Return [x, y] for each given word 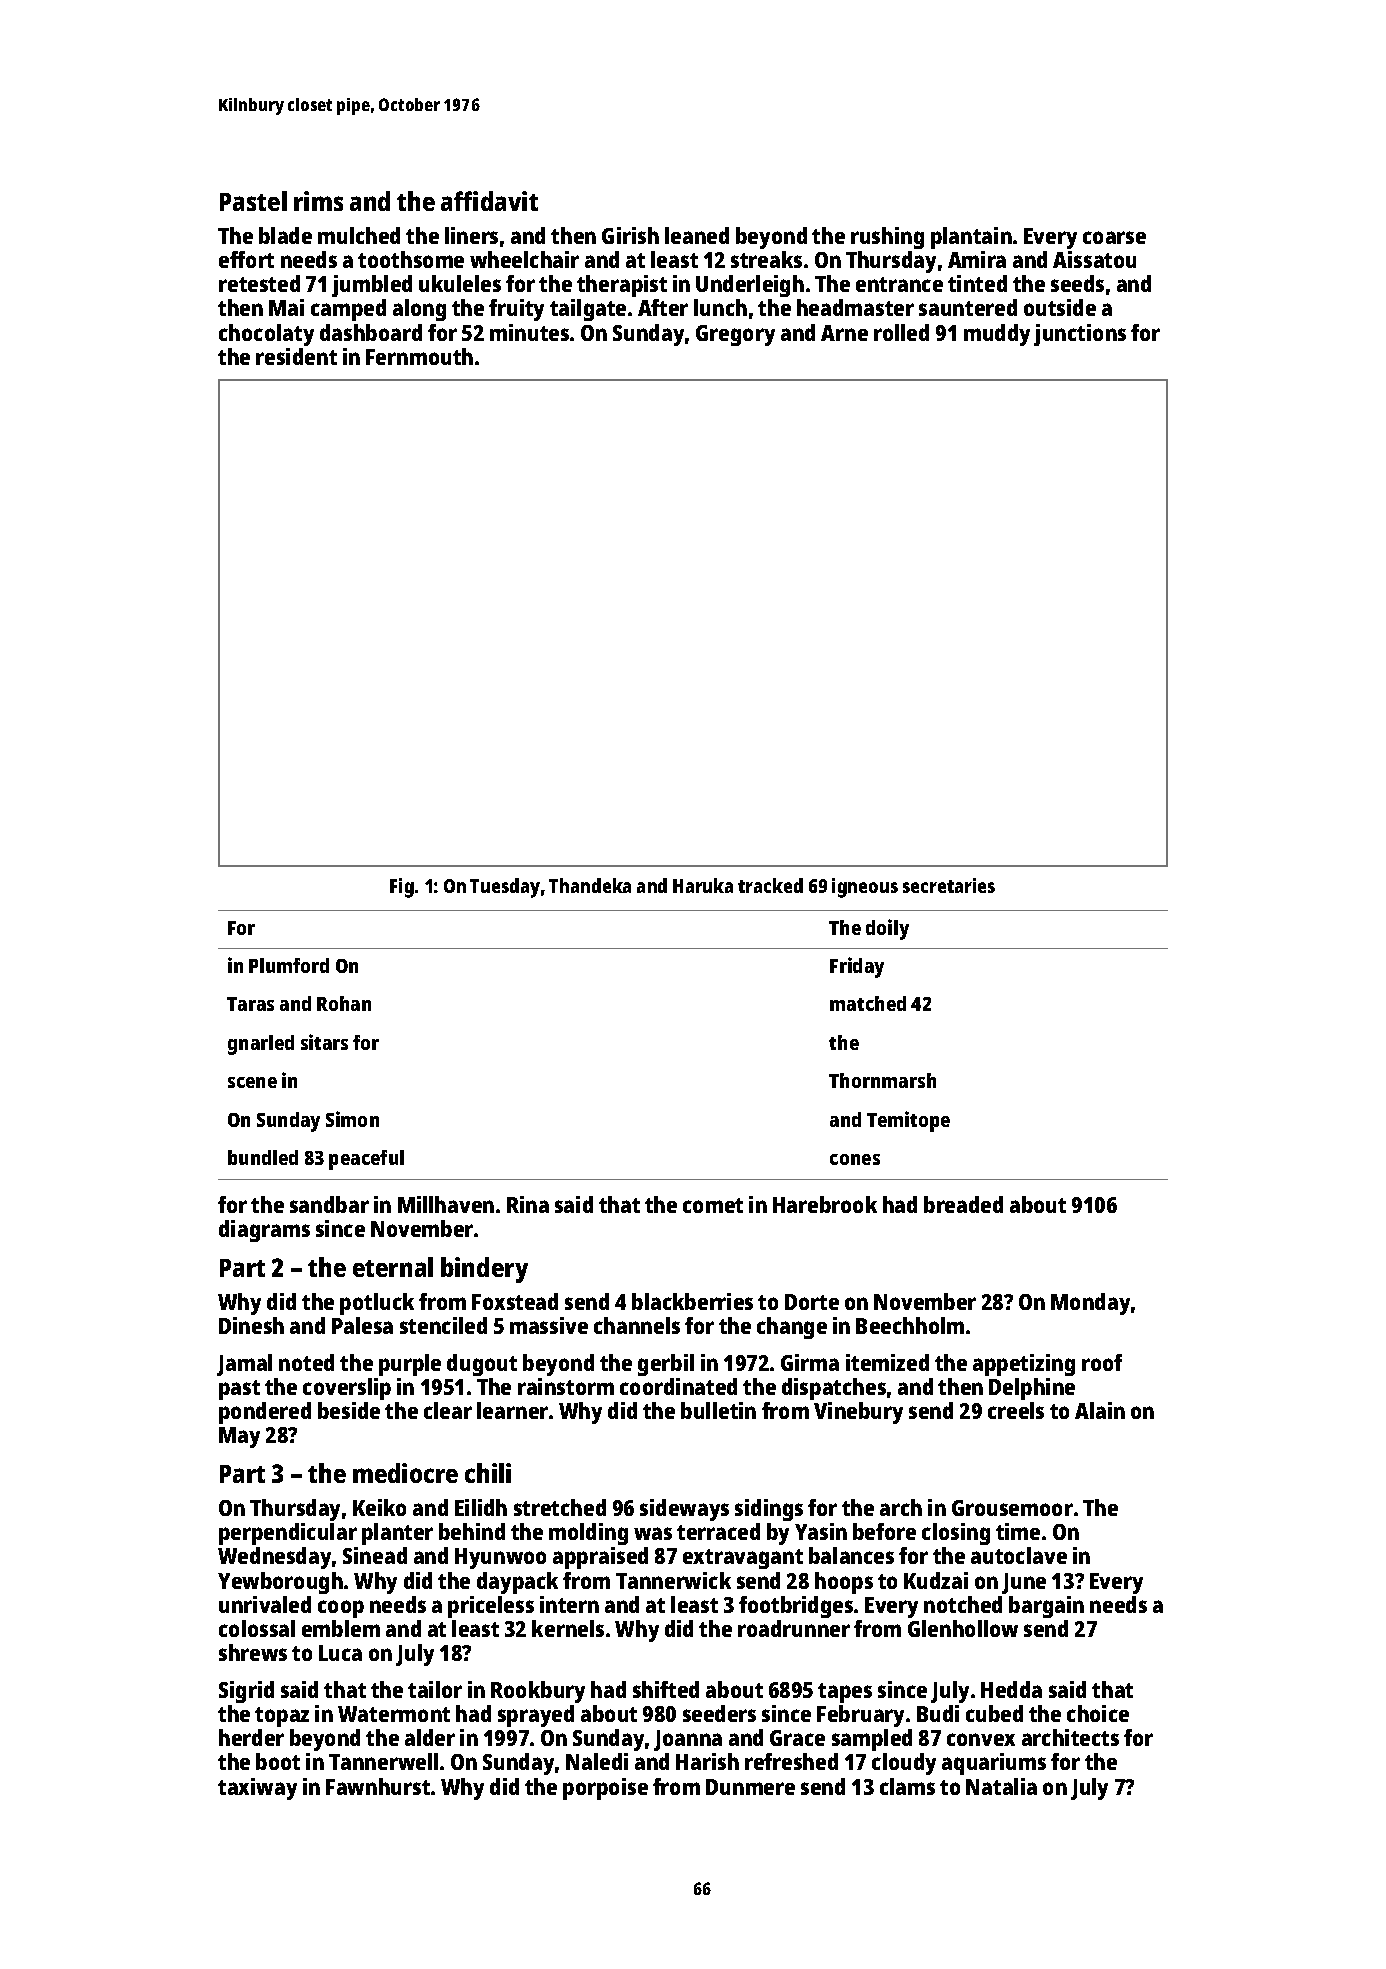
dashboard [371, 332]
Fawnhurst [378, 1786]
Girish [630, 235]
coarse [1114, 237]
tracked [770, 885]
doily [887, 929]
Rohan [344, 1003]
